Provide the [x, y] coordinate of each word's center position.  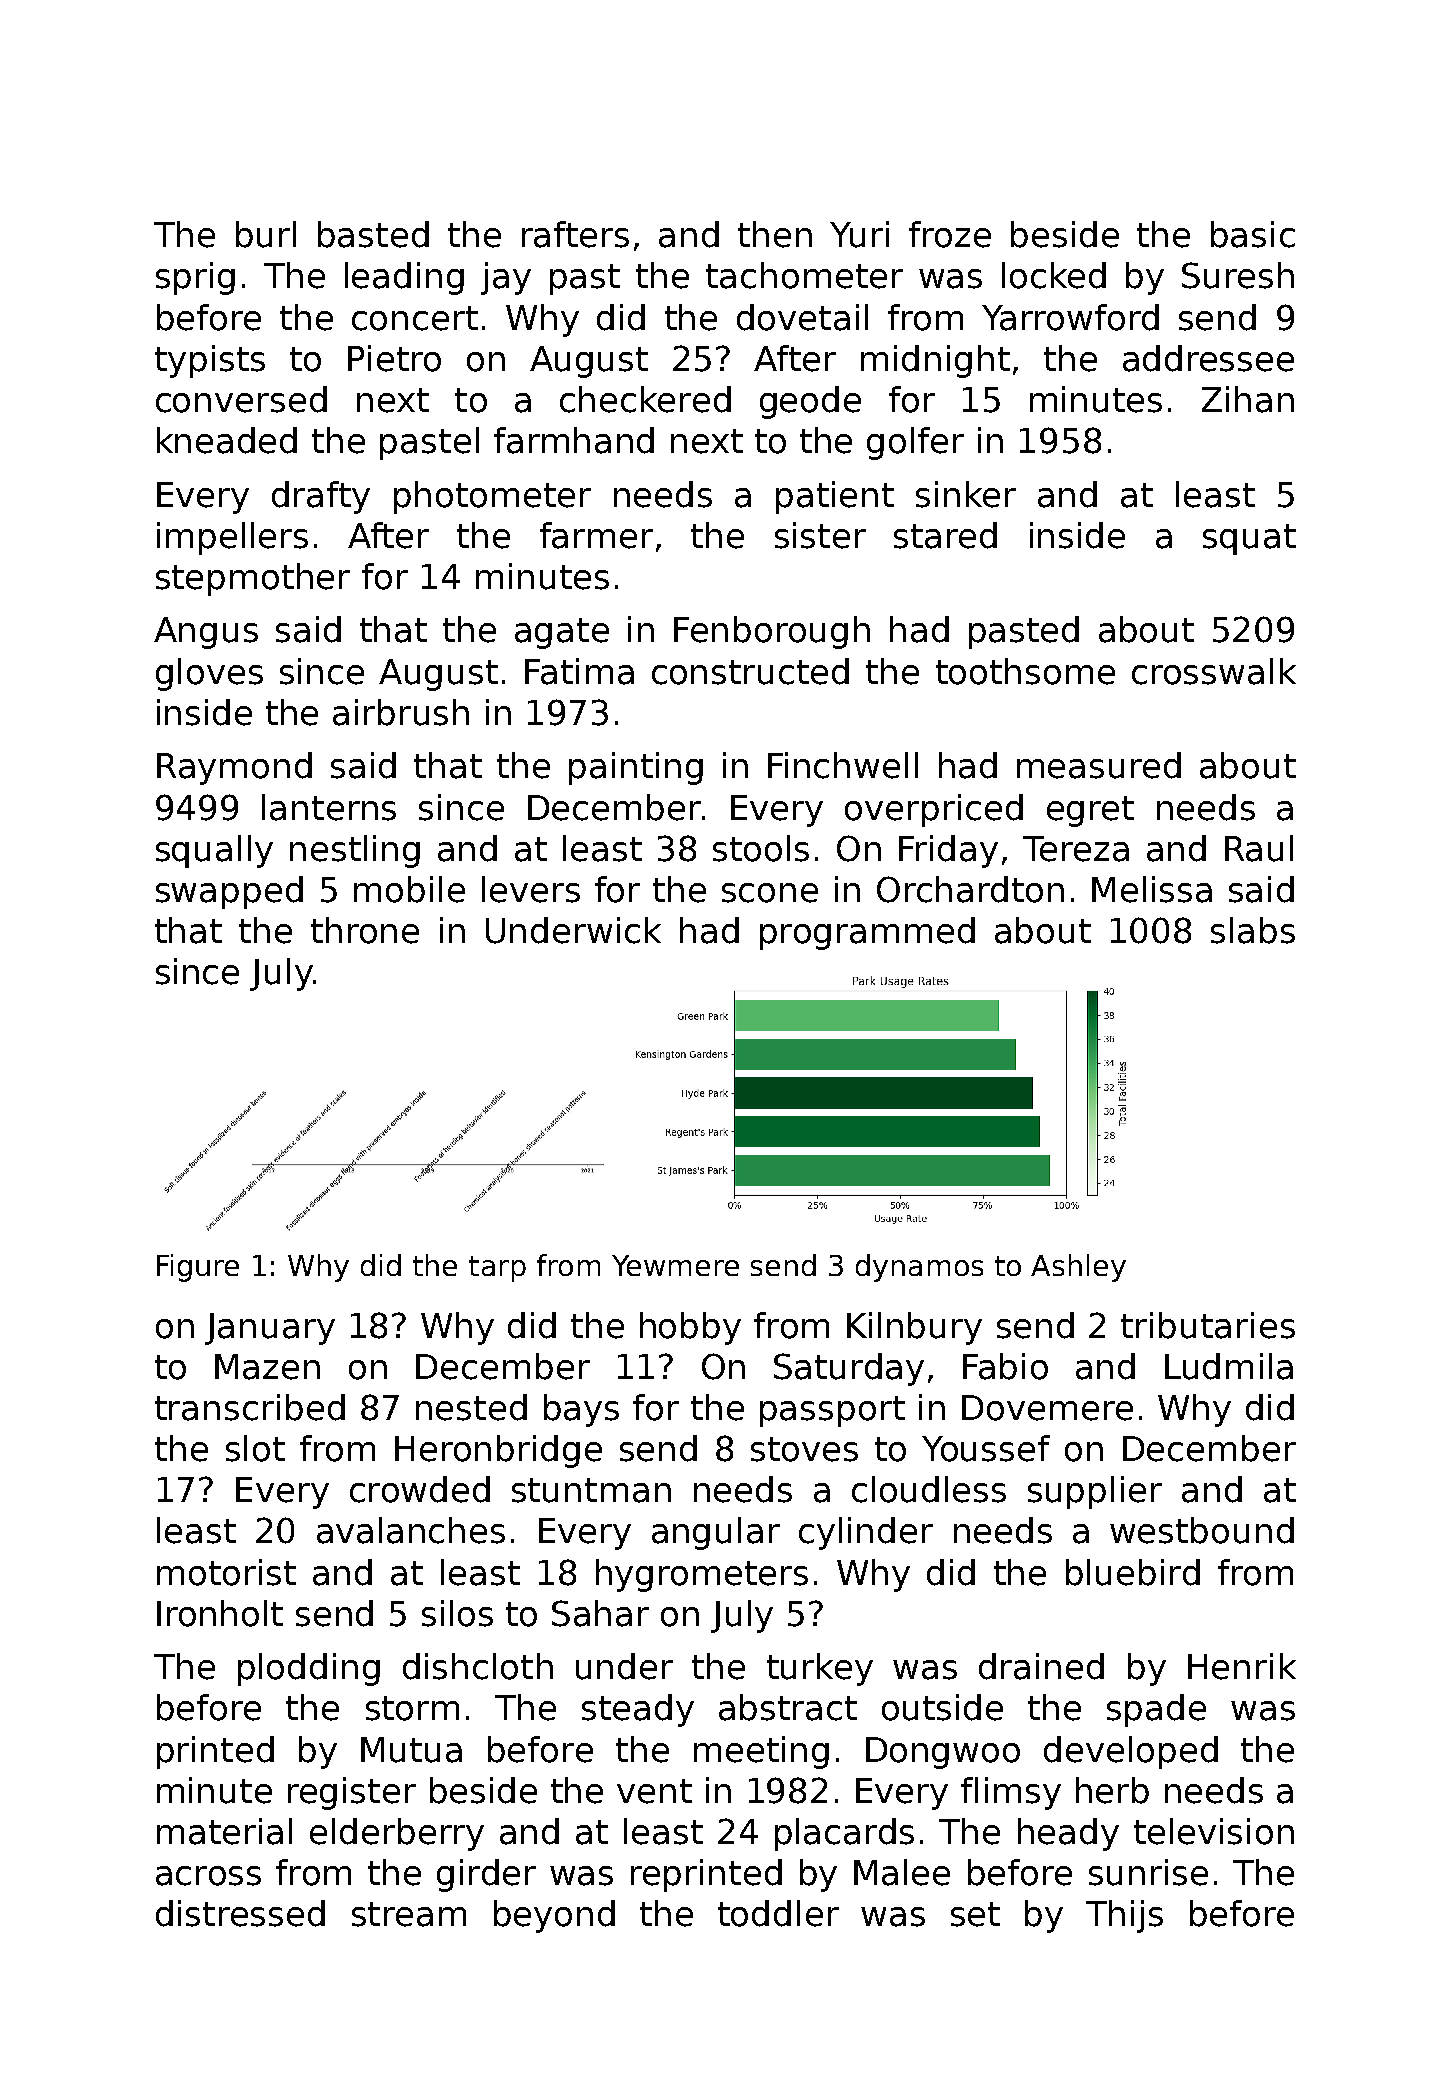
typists [210, 361]
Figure [198, 1268]
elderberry [397, 1834]
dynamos [919, 1268]
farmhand [574, 440]
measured [1099, 765]
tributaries [1208, 1325]
